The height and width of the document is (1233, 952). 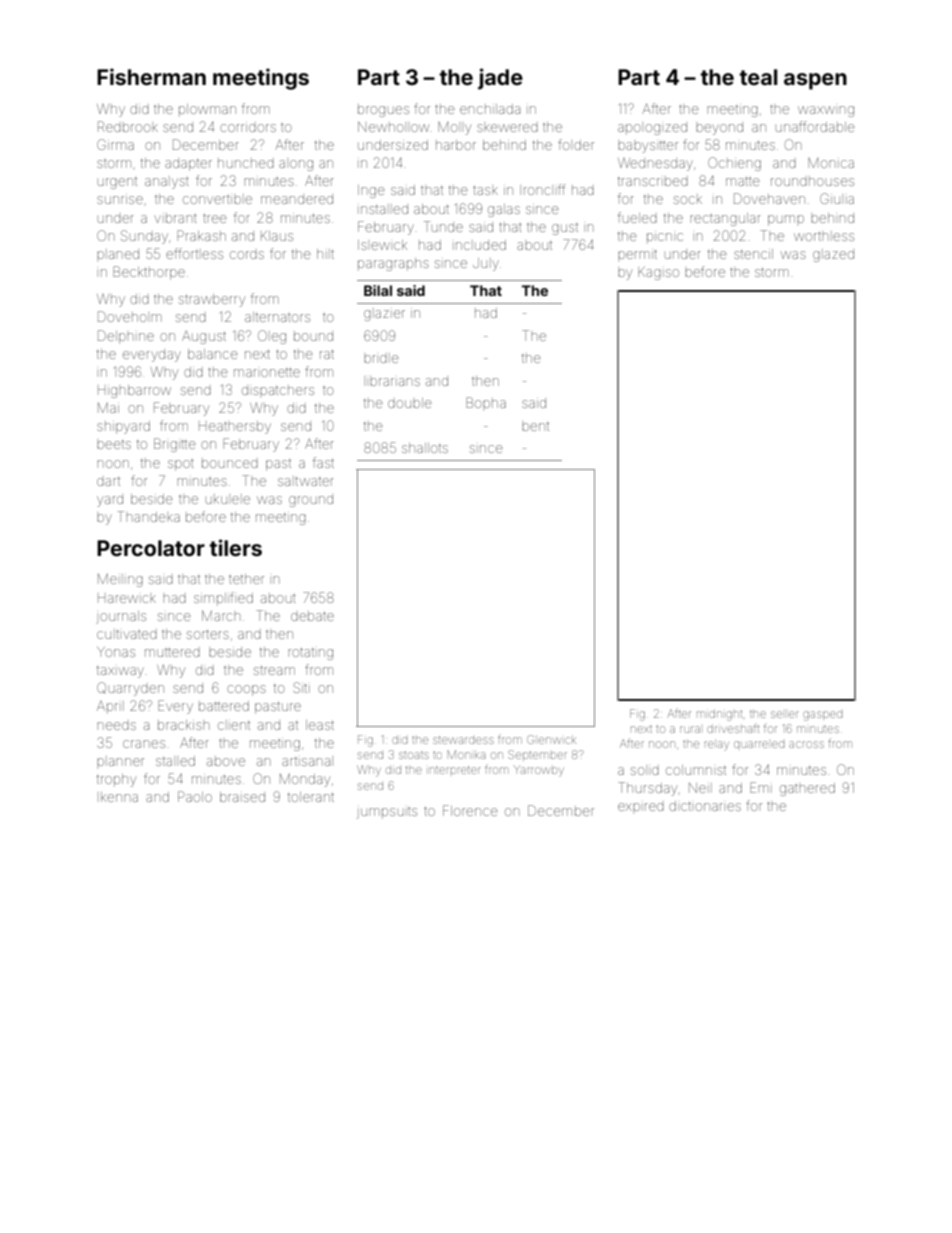 I want to click on convertible, so click(x=217, y=199).
